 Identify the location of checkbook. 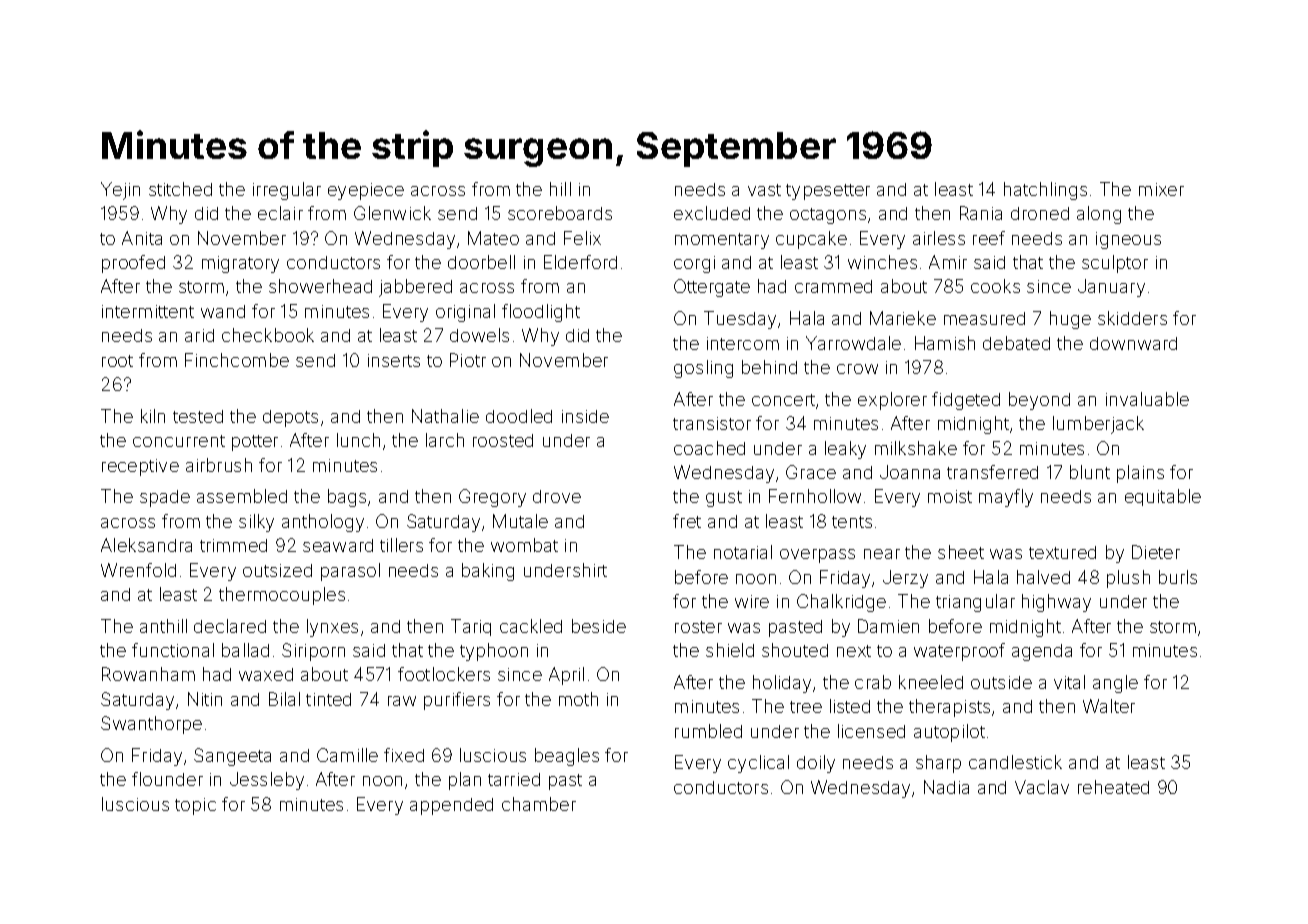
(268, 335).
